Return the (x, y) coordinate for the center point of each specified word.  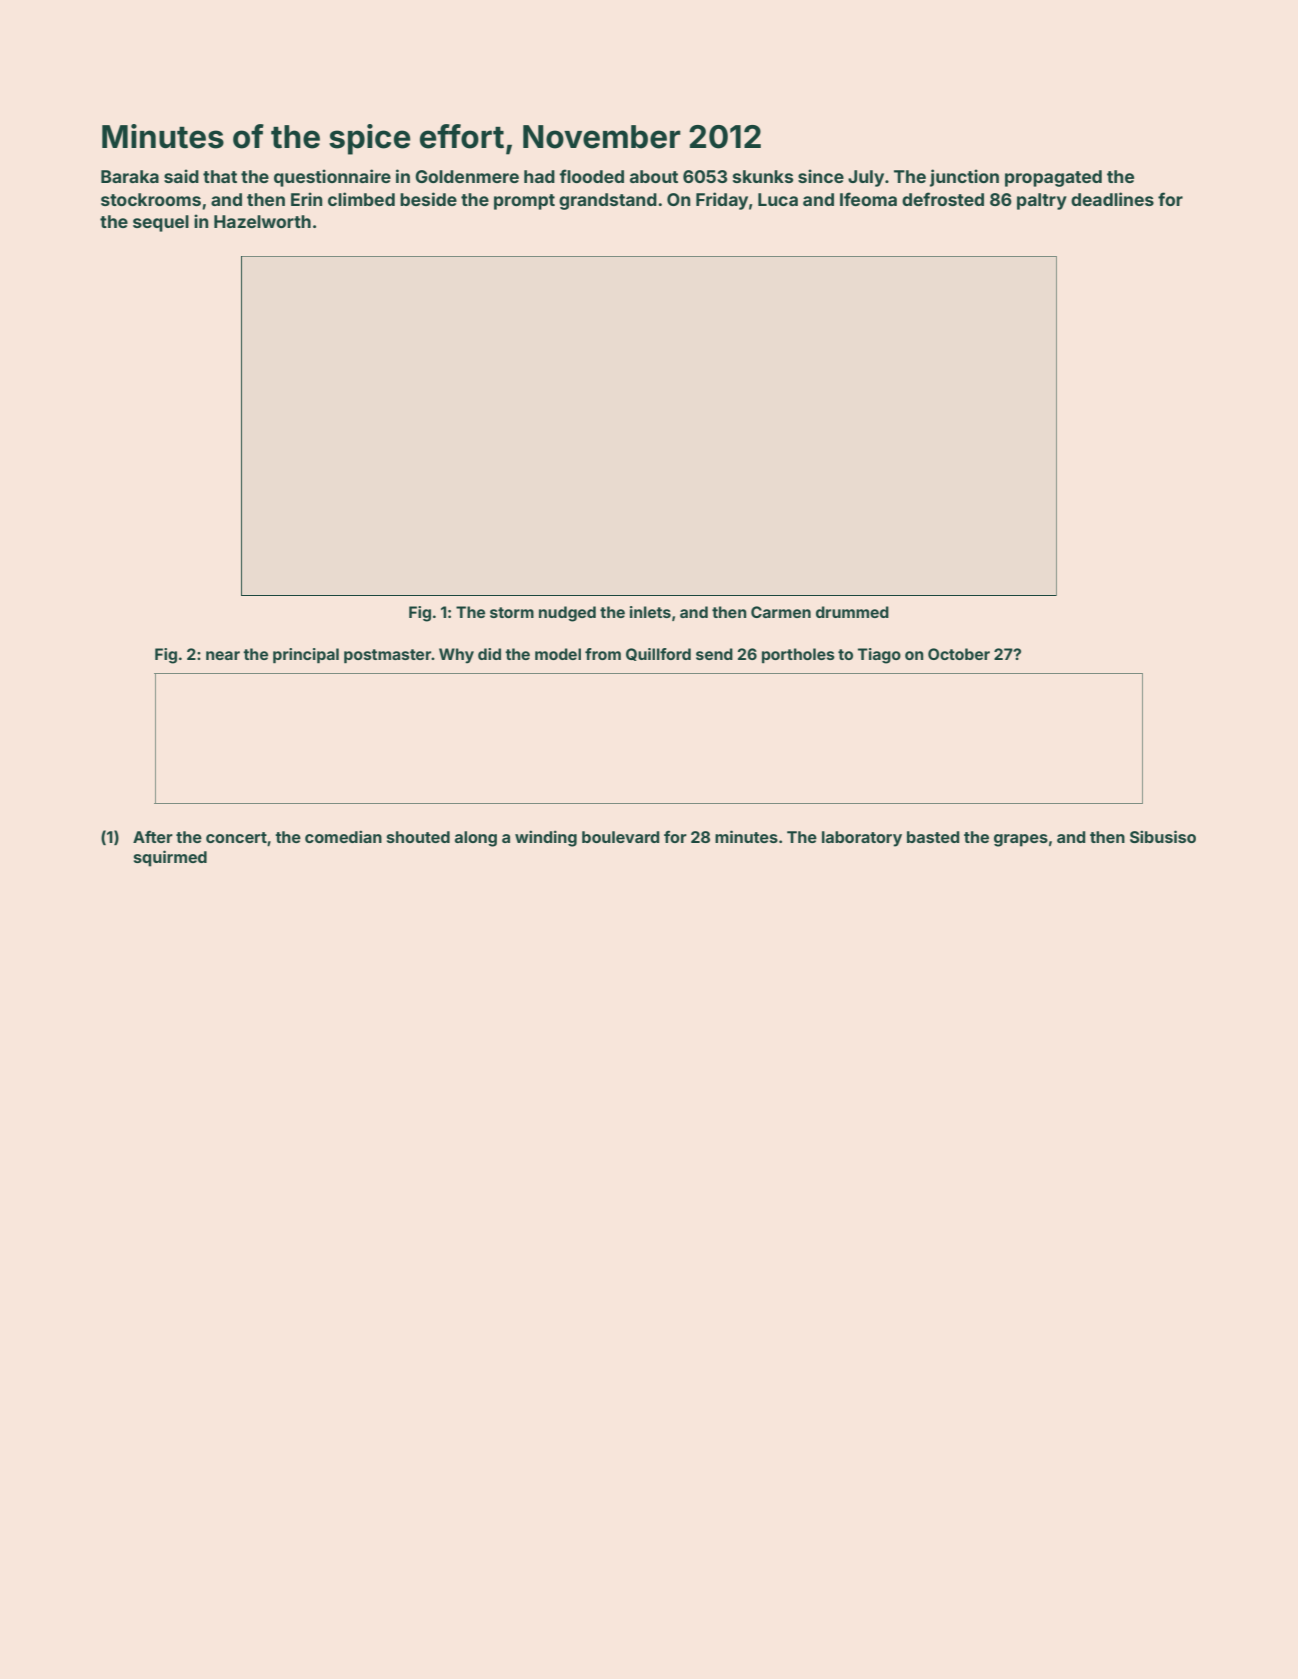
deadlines (1112, 199)
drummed (852, 612)
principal (306, 655)
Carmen (781, 612)
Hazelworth (262, 221)
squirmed (170, 858)
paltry (1042, 201)
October (959, 654)
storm (512, 612)
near (223, 655)
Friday (722, 201)
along (476, 839)
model (558, 654)
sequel (161, 223)
